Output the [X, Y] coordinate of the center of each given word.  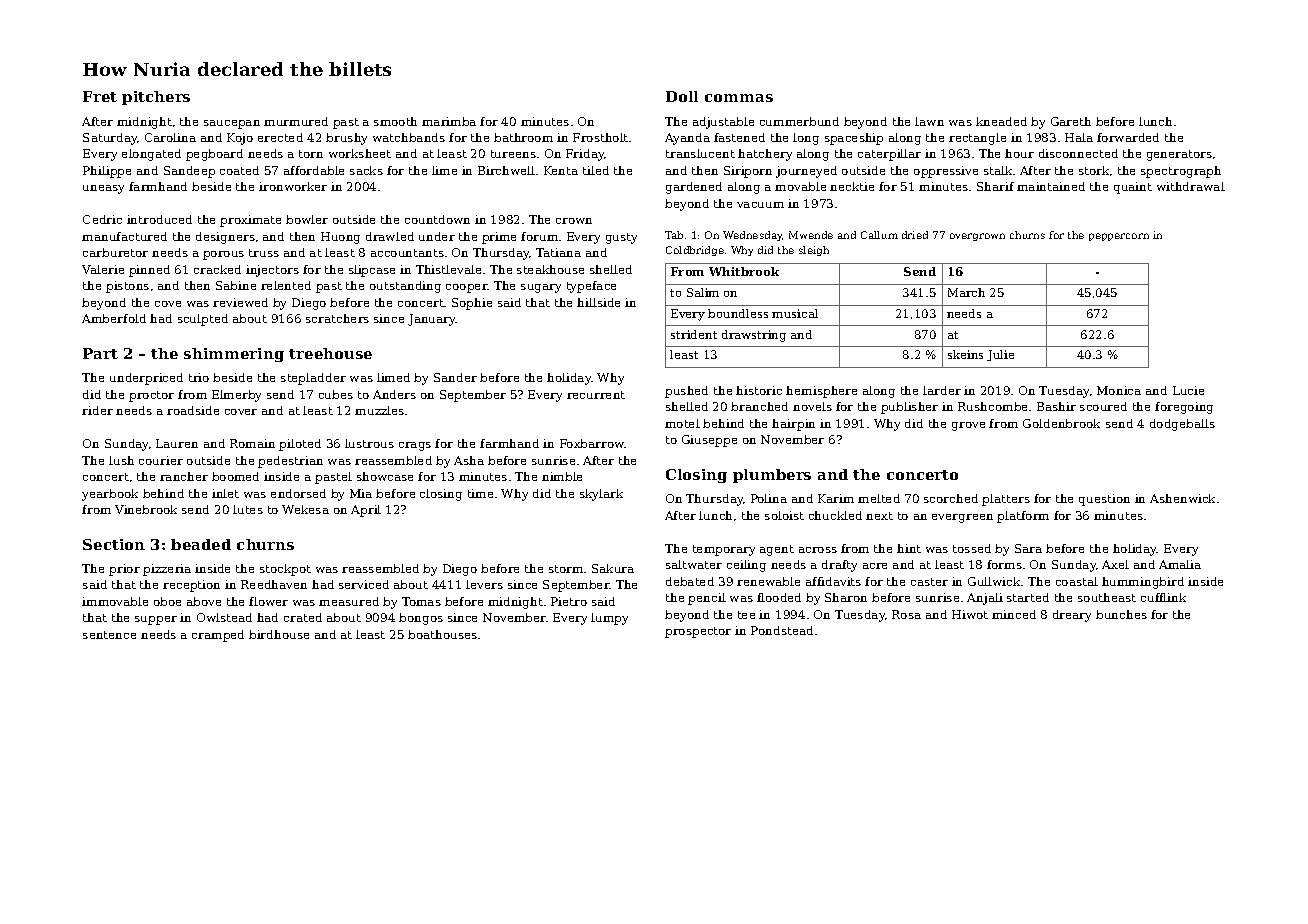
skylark [601, 495]
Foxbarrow [592, 443]
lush [121, 460]
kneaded [1001, 121]
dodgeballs [1182, 425]
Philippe [107, 172]
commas [739, 98]
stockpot [285, 570]
